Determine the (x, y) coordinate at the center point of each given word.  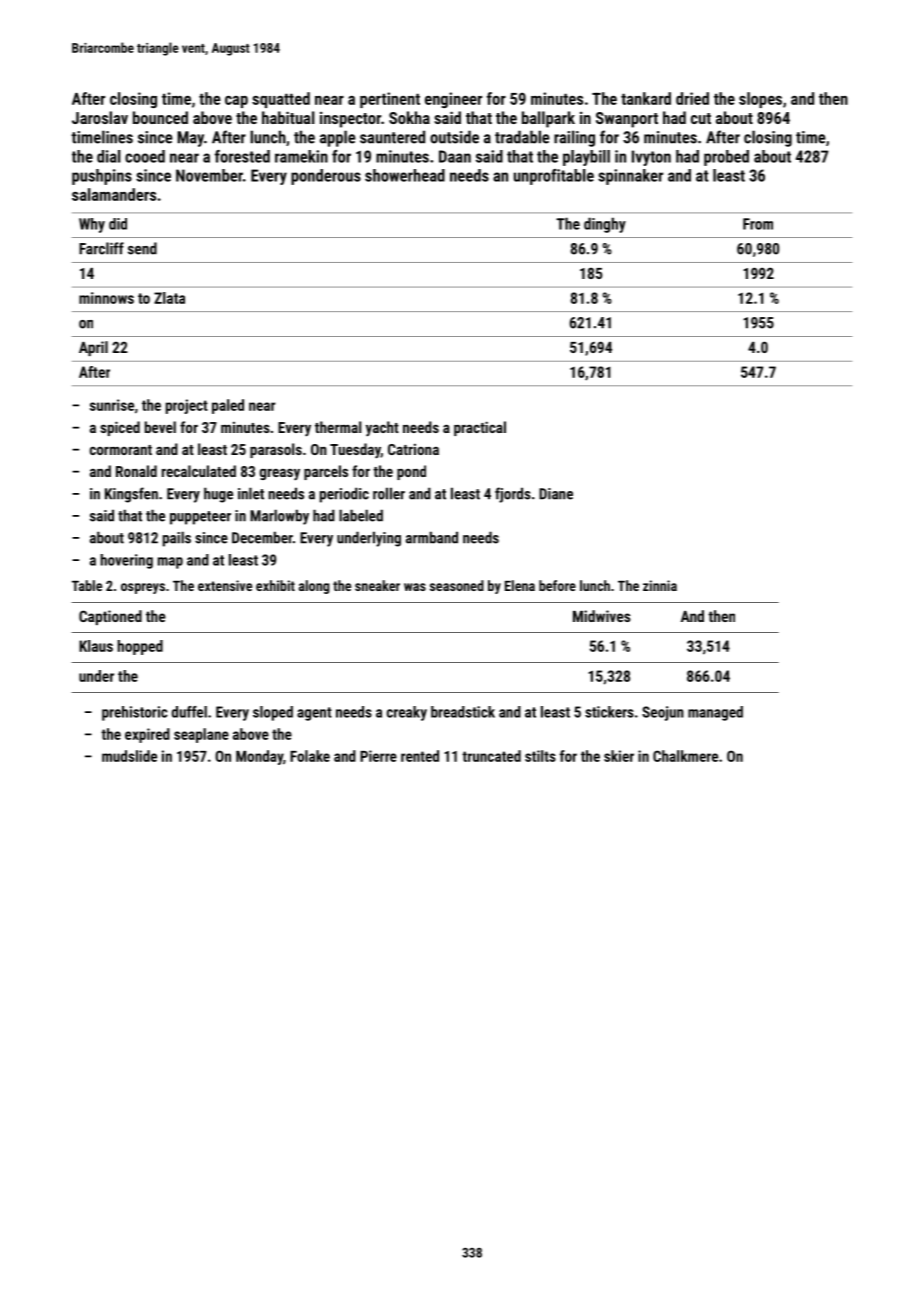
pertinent (390, 100)
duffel (189, 712)
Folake (310, 756)
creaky (407, 713)
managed (715, 713)
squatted (281, 100)
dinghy (605, 225)
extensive (225, 585)
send (142, 248)
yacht (382, 429)
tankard (646, 98)
